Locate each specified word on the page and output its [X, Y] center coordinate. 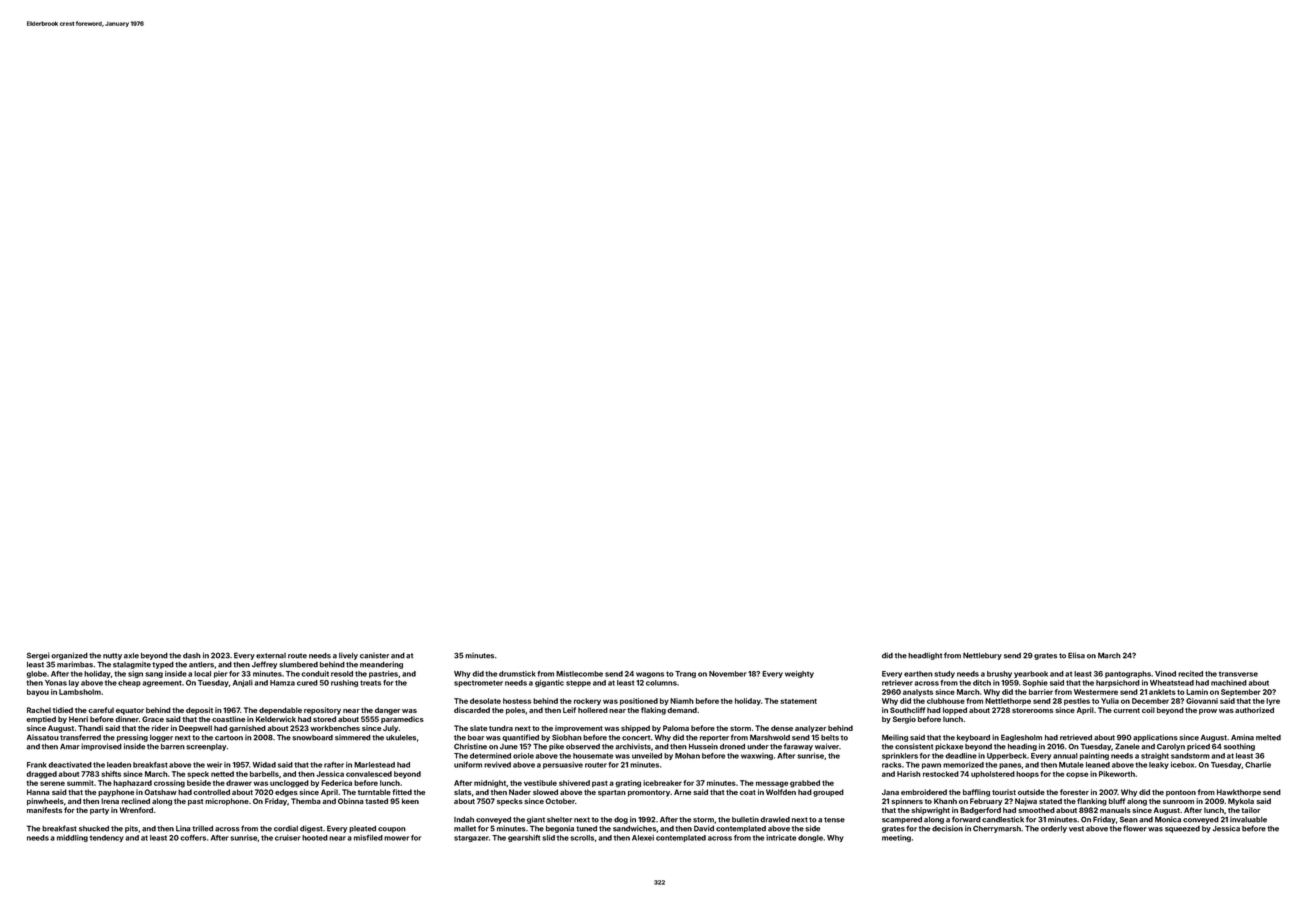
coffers [193, 838]
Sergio [904, 720]
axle [131, 656]
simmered [353, 737]
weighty [799, 674]
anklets [1162, 692]
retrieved [1076, 737]
